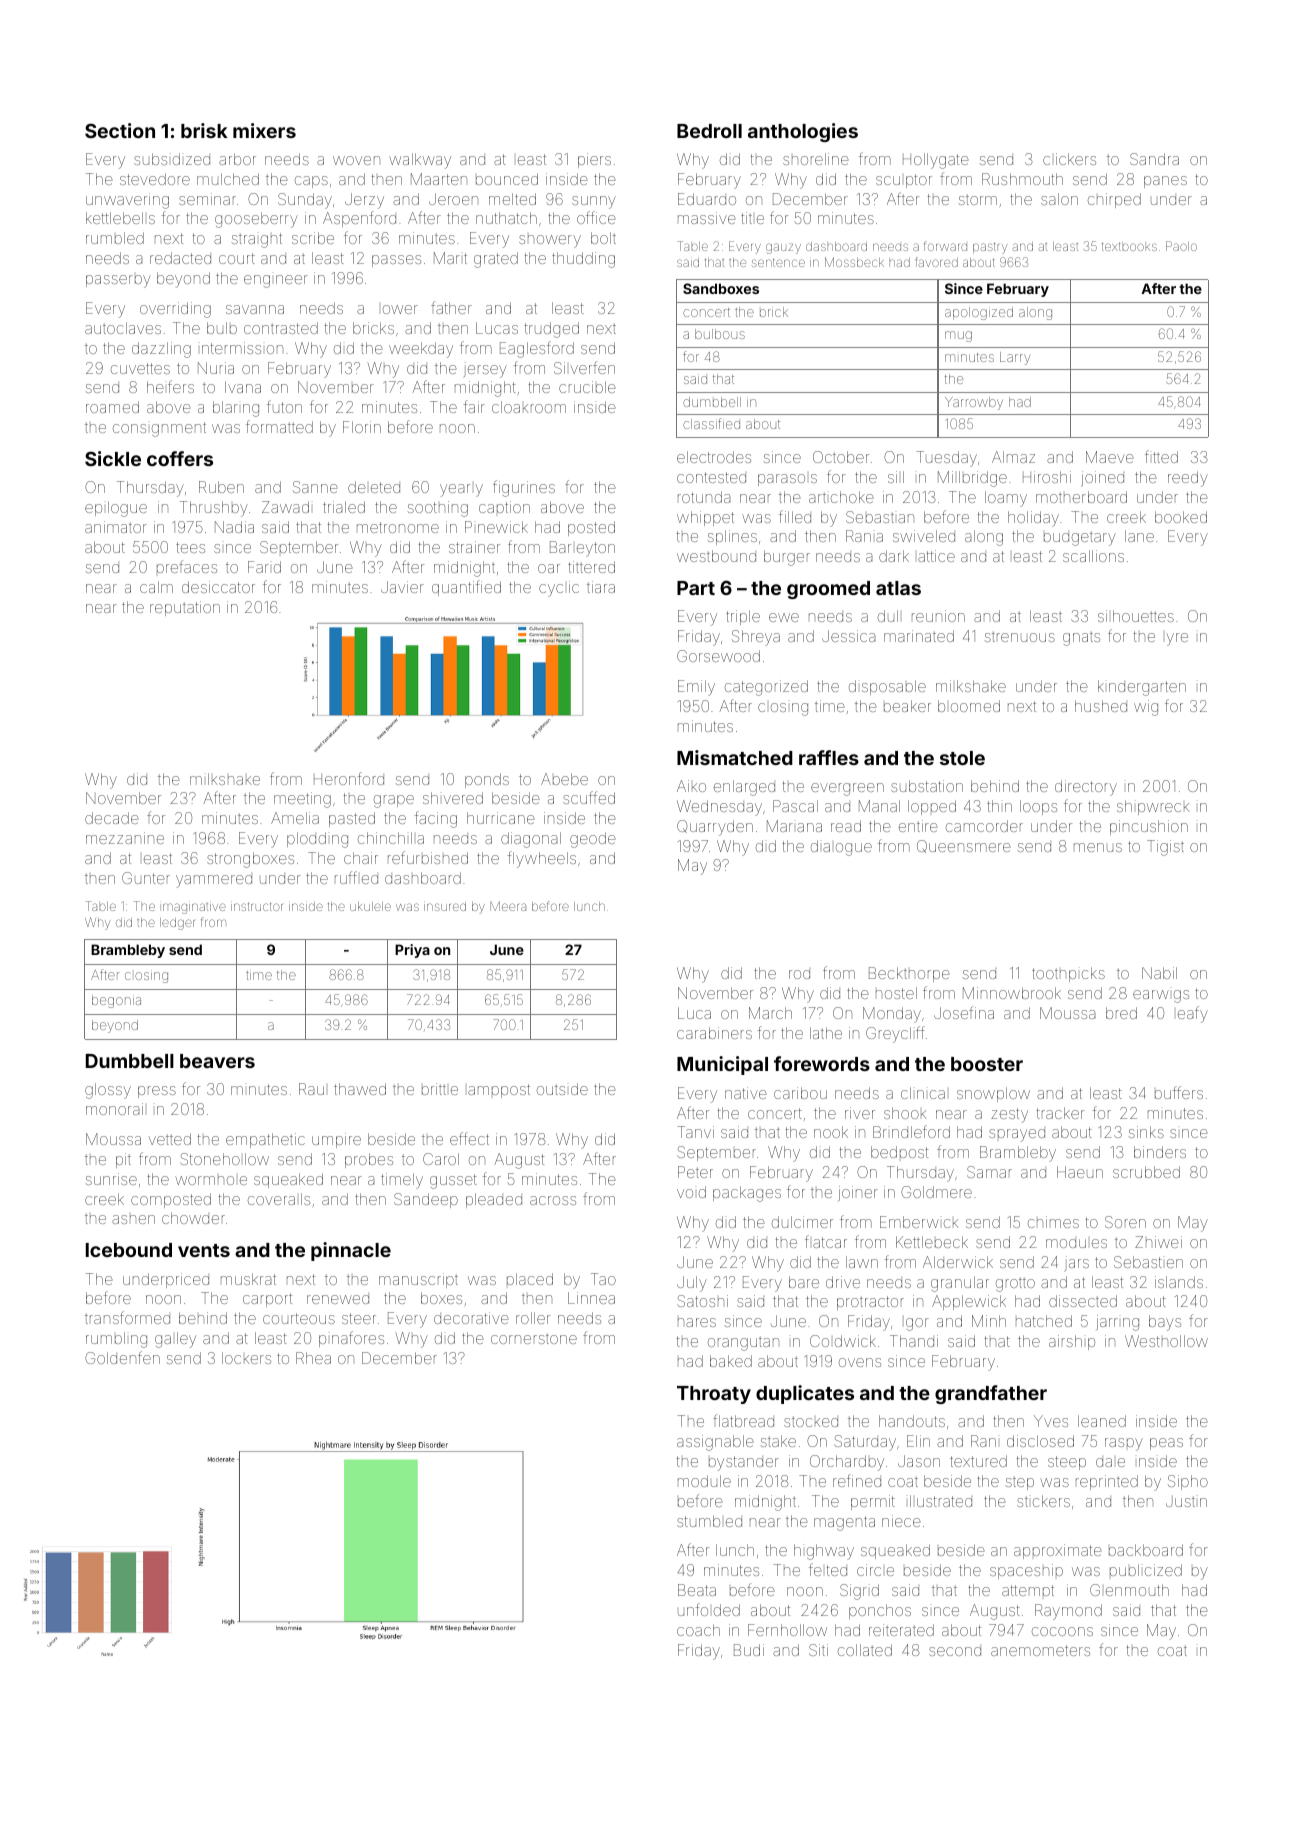 This screenshot has height=1829, width=1293. I want to click on lockers, so click(246, 1358).
